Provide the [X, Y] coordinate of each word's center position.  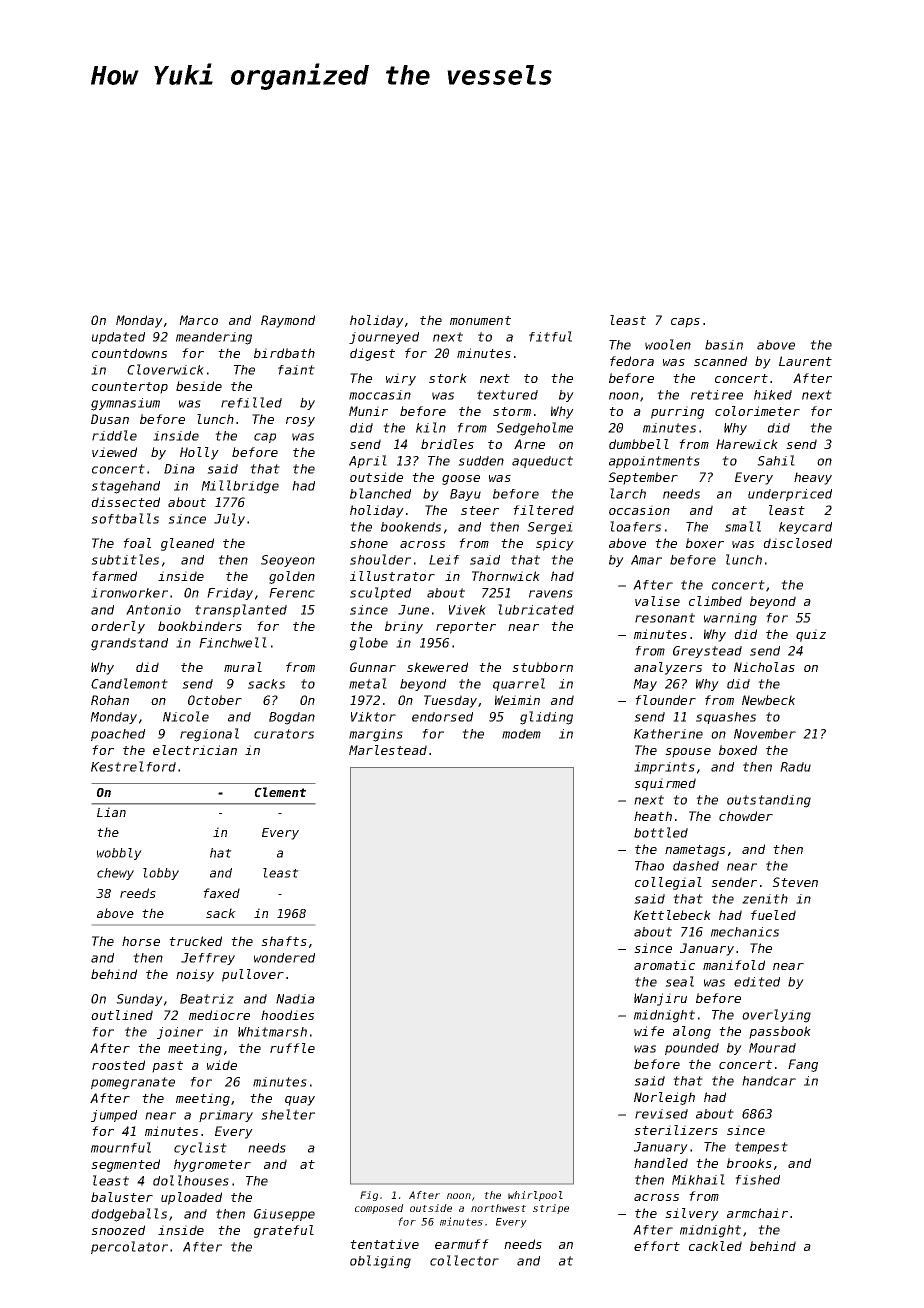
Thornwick [506, 576]
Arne [529, 444]
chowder [746, 816]
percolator [129, 1247]
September [643, 478]
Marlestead [388, 750]
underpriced [790, 495]
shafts [284, 941]
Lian [111, 812]
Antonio [153, 610]
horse [141, 941]
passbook [780, 1032]
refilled [251, 402]
